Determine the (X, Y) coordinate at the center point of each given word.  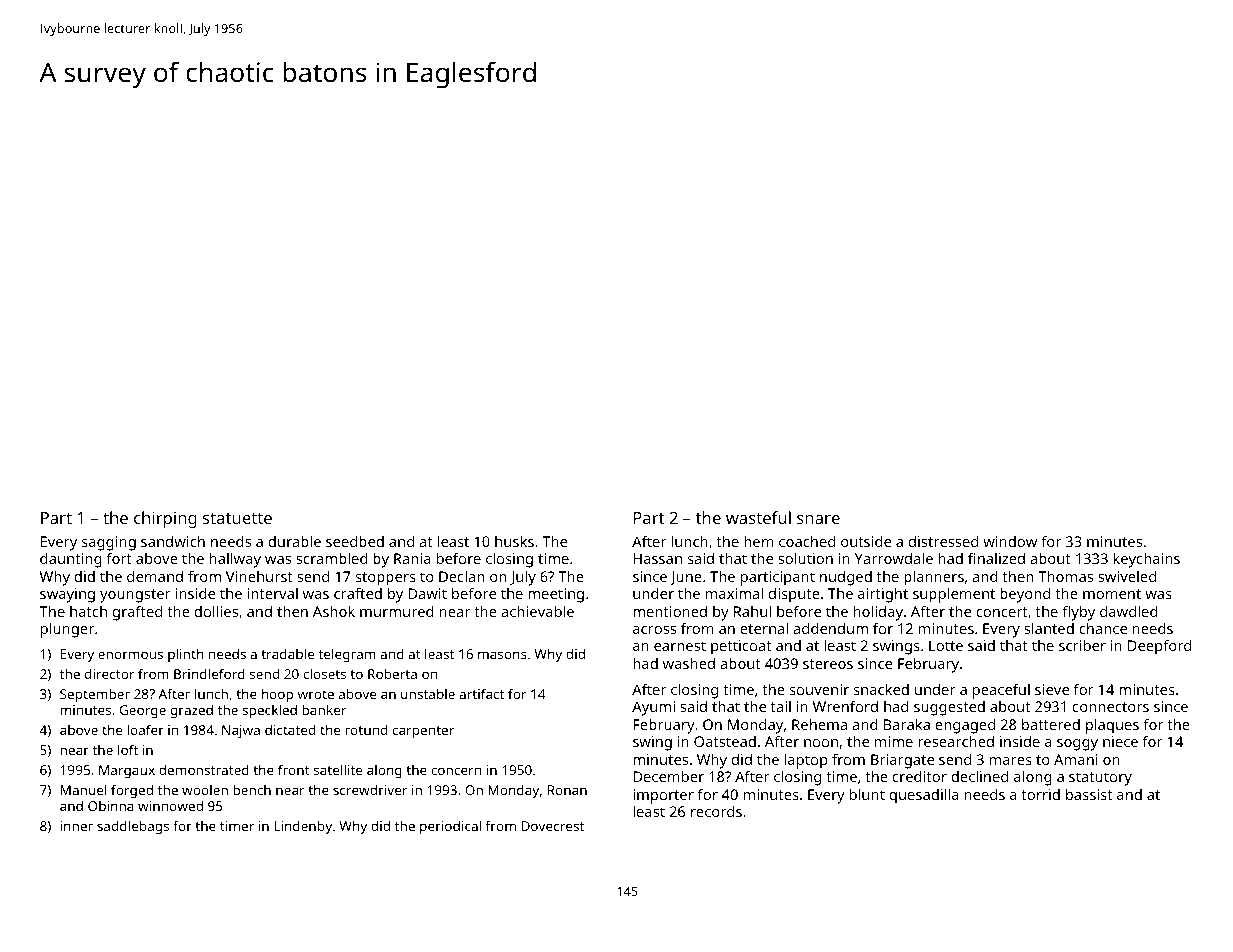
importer (663, 796)
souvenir (819, 689)
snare (818, 519)
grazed (192, 711)
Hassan (657, 558)
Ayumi (653, 708)
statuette (237, 518)
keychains (1146, 560)
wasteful (758, 517)
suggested (949, 708)
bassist (1089, 794)
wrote (316, 694)
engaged (965, 726)
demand (155, 576)
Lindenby (303, 827)
